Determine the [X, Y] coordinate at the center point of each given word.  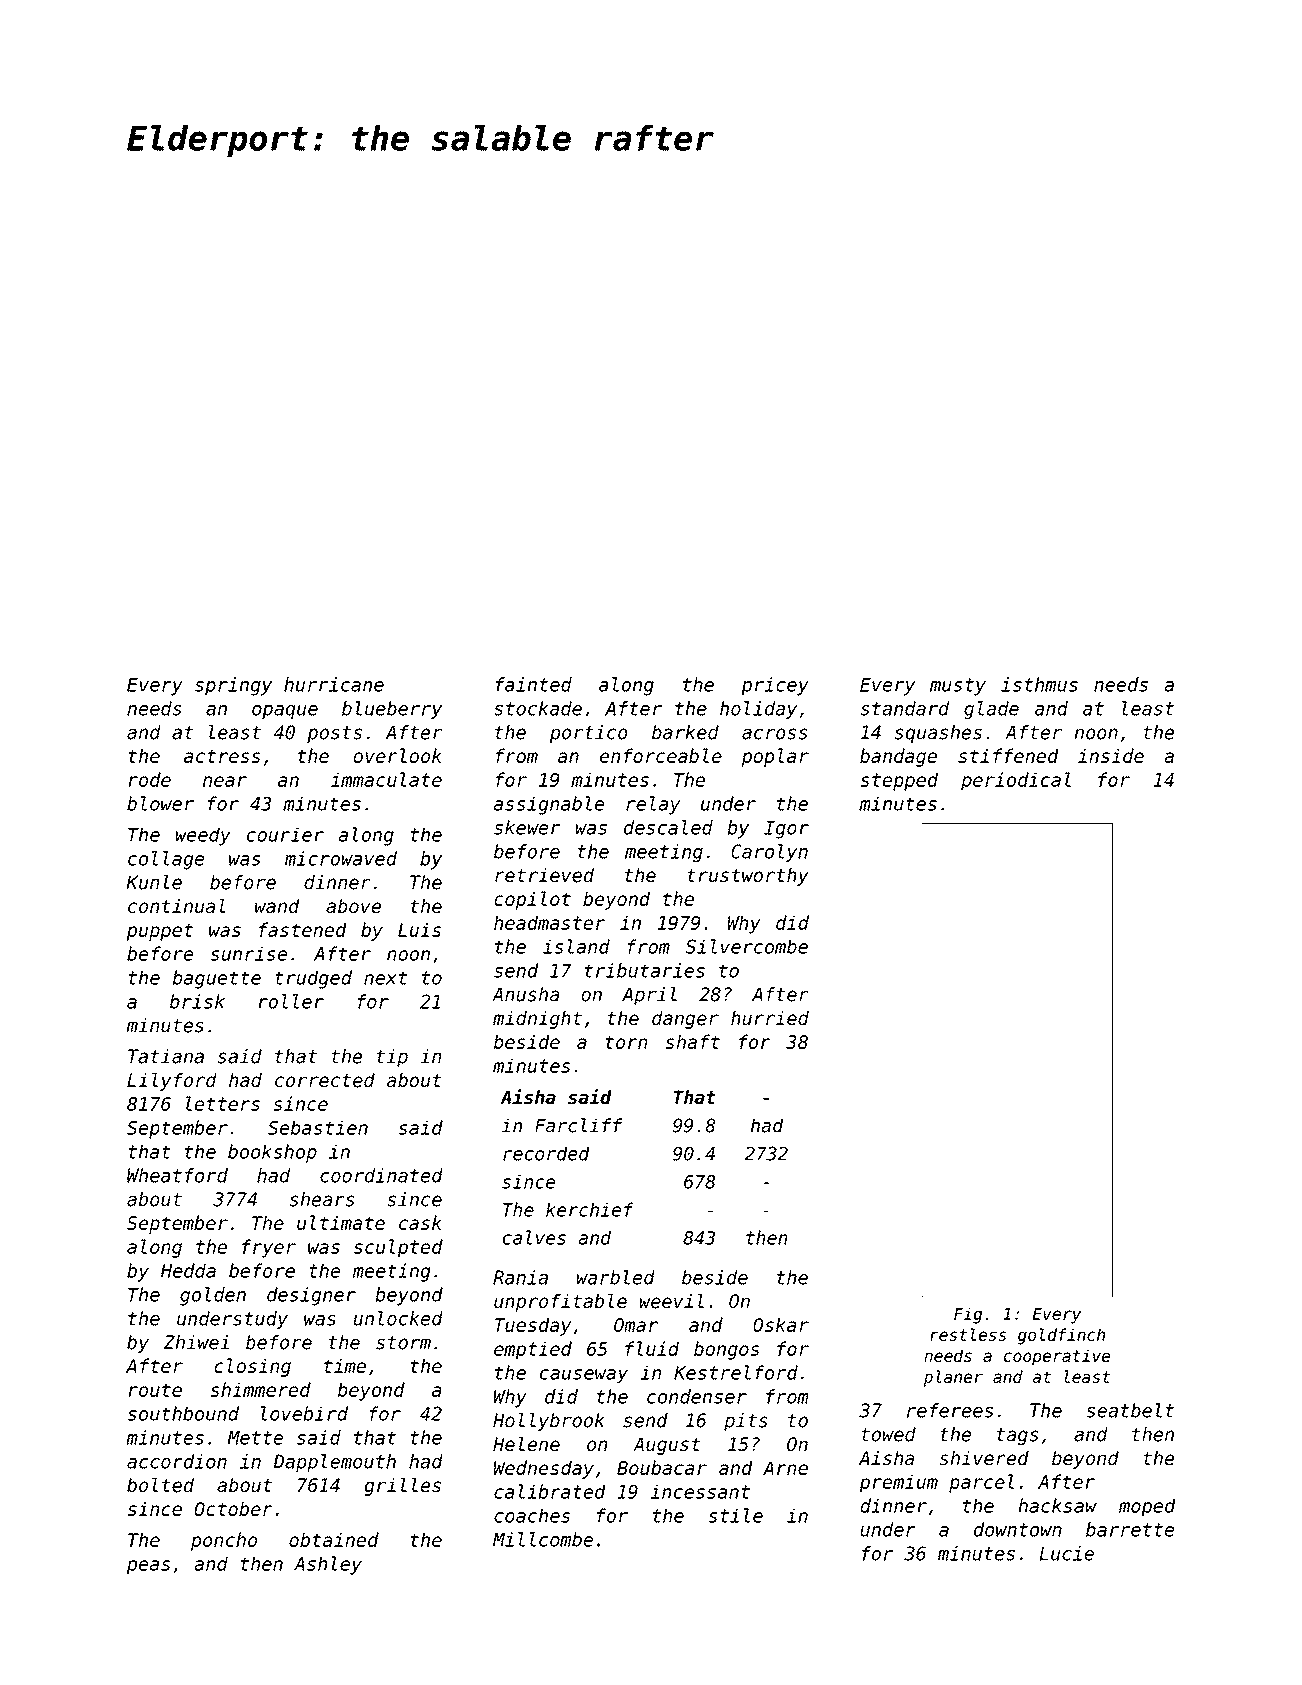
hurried [770, 1018]
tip [392, 1058]
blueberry [392, 710]
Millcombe [543, 1539]
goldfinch [1061, 1336]
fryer [269, 1248]
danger [685, 1020]
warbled [616, 1277]
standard [905, 708]
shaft [693, 1041]
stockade [538, 708]
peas [148, 1567]
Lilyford [172, 1082]
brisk [197, 1001]
